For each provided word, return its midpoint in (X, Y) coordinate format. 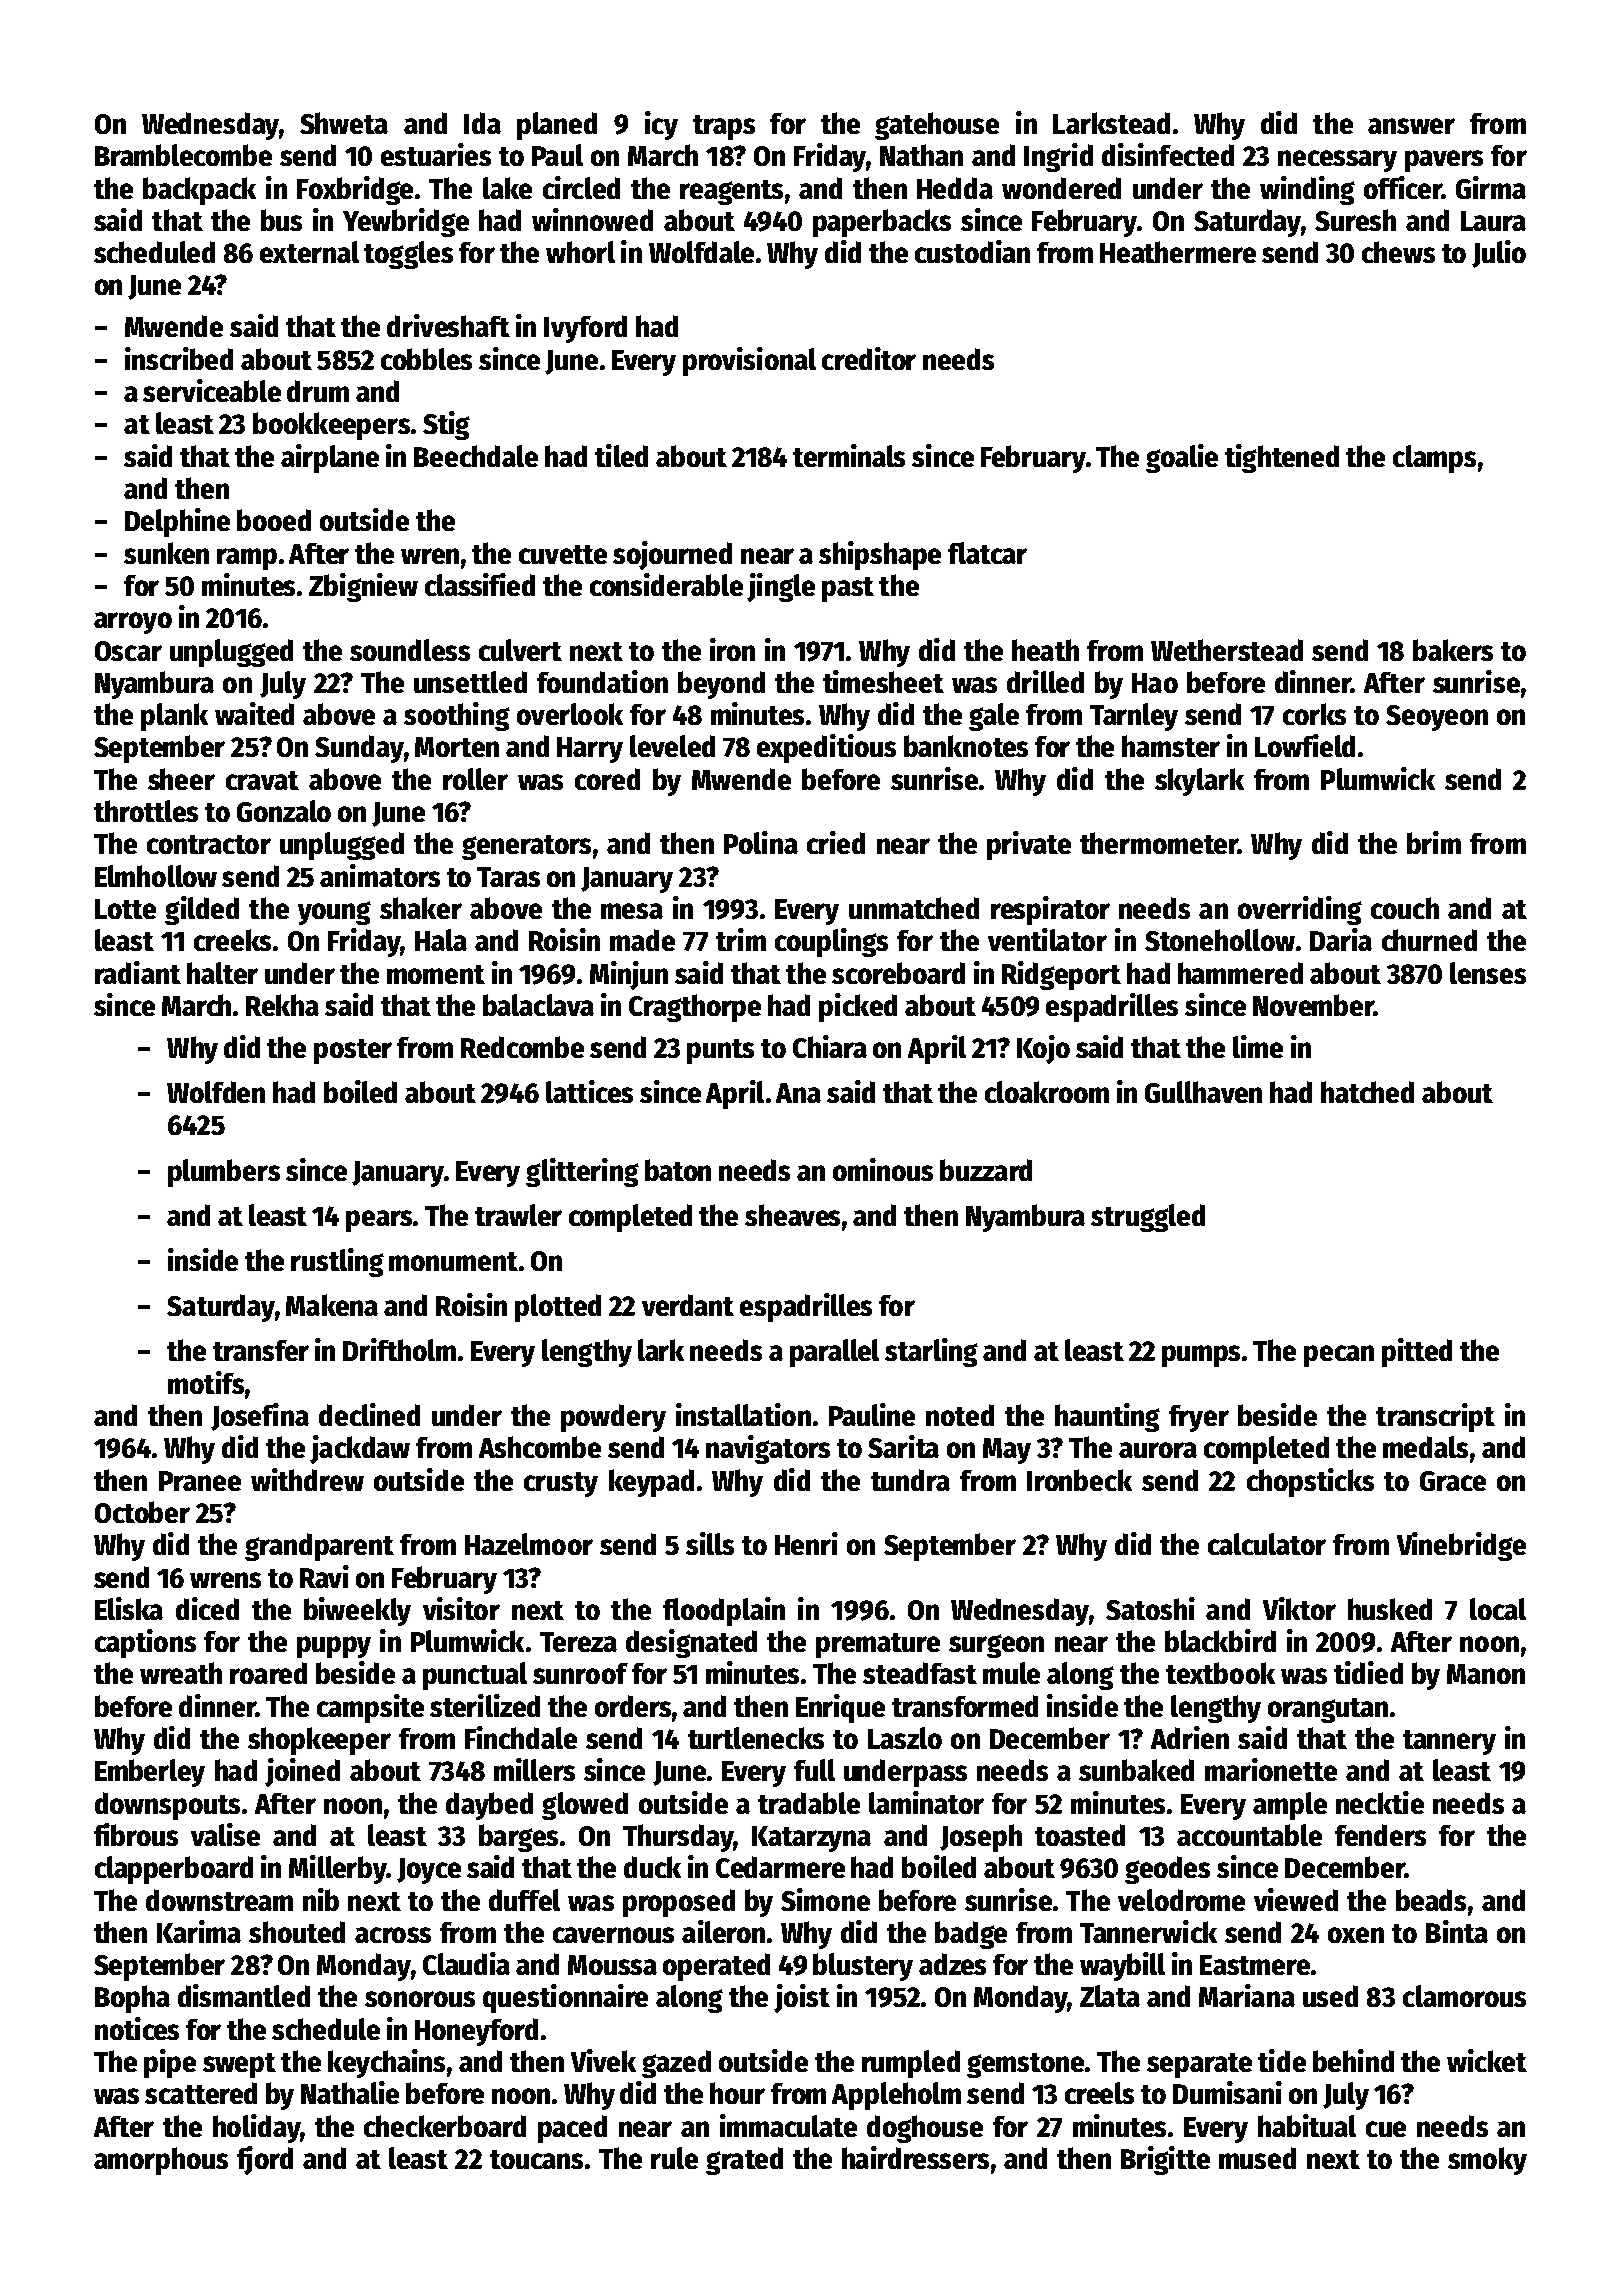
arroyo (133, 623)
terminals (849, 455)
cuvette (563, 554)
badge (971, 1935)
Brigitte (1165, 2160)
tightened (1282, 458)
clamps (1434, 459)
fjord (265, 2160)
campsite (370, 1708)
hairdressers (915, 2157)
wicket (1487, 2060)
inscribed (179, 358)
